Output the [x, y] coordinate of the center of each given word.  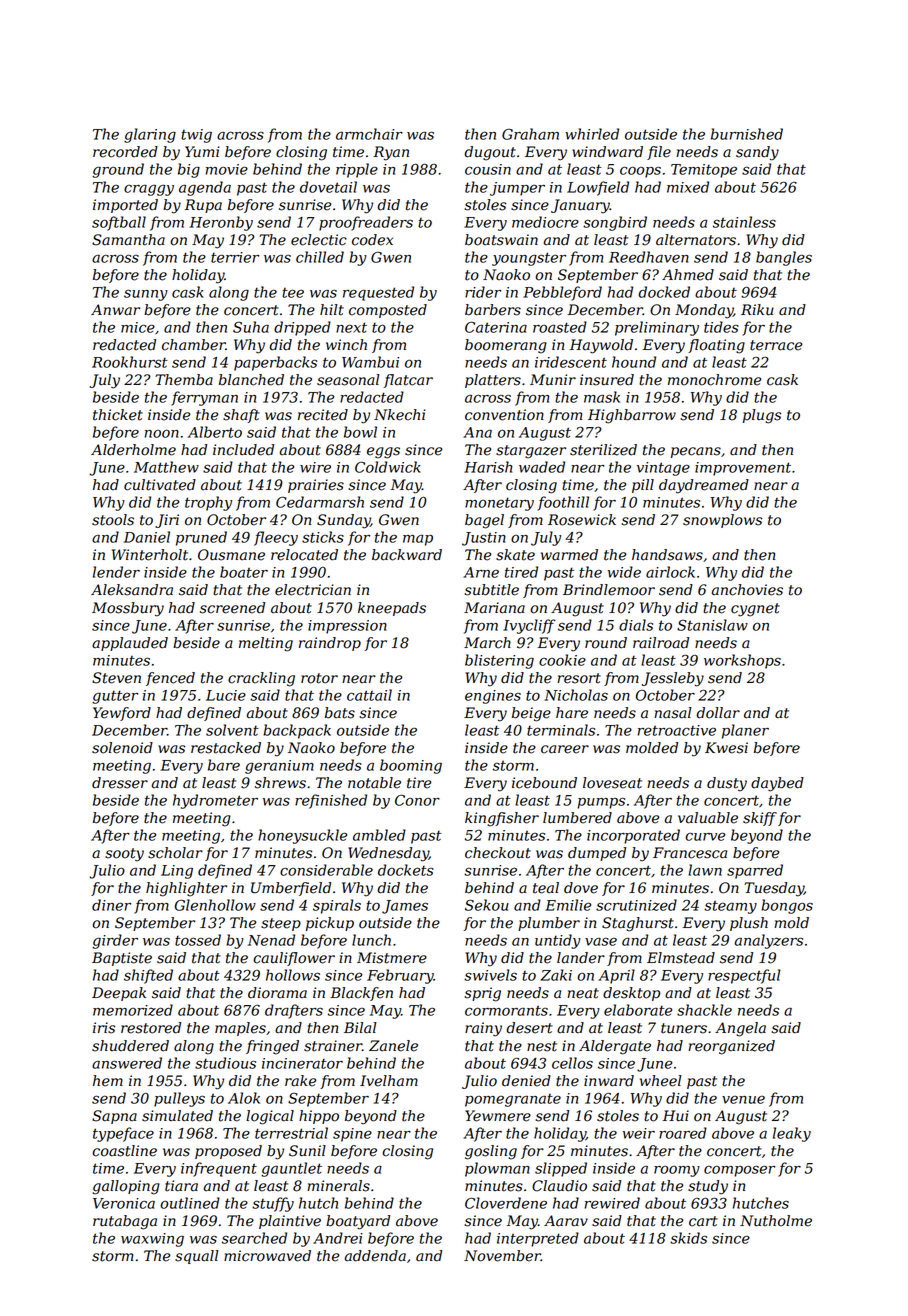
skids [688, 1238]
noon [162, 433]
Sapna [114, 1117]
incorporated [633, 836]
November [502, 1256]
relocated [304, 555]
